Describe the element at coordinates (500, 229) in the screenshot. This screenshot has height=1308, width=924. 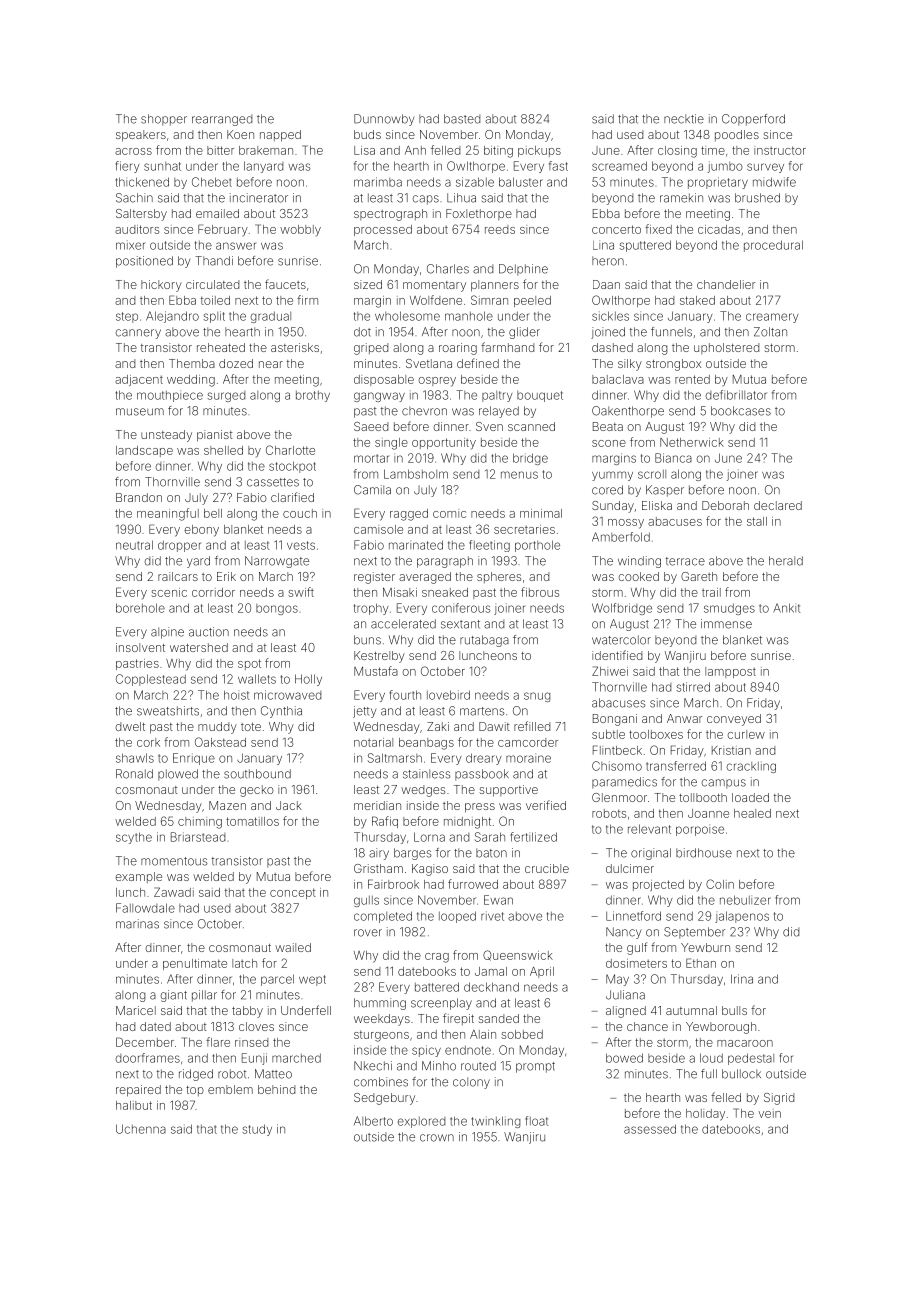
I see `reeds` at that location.
